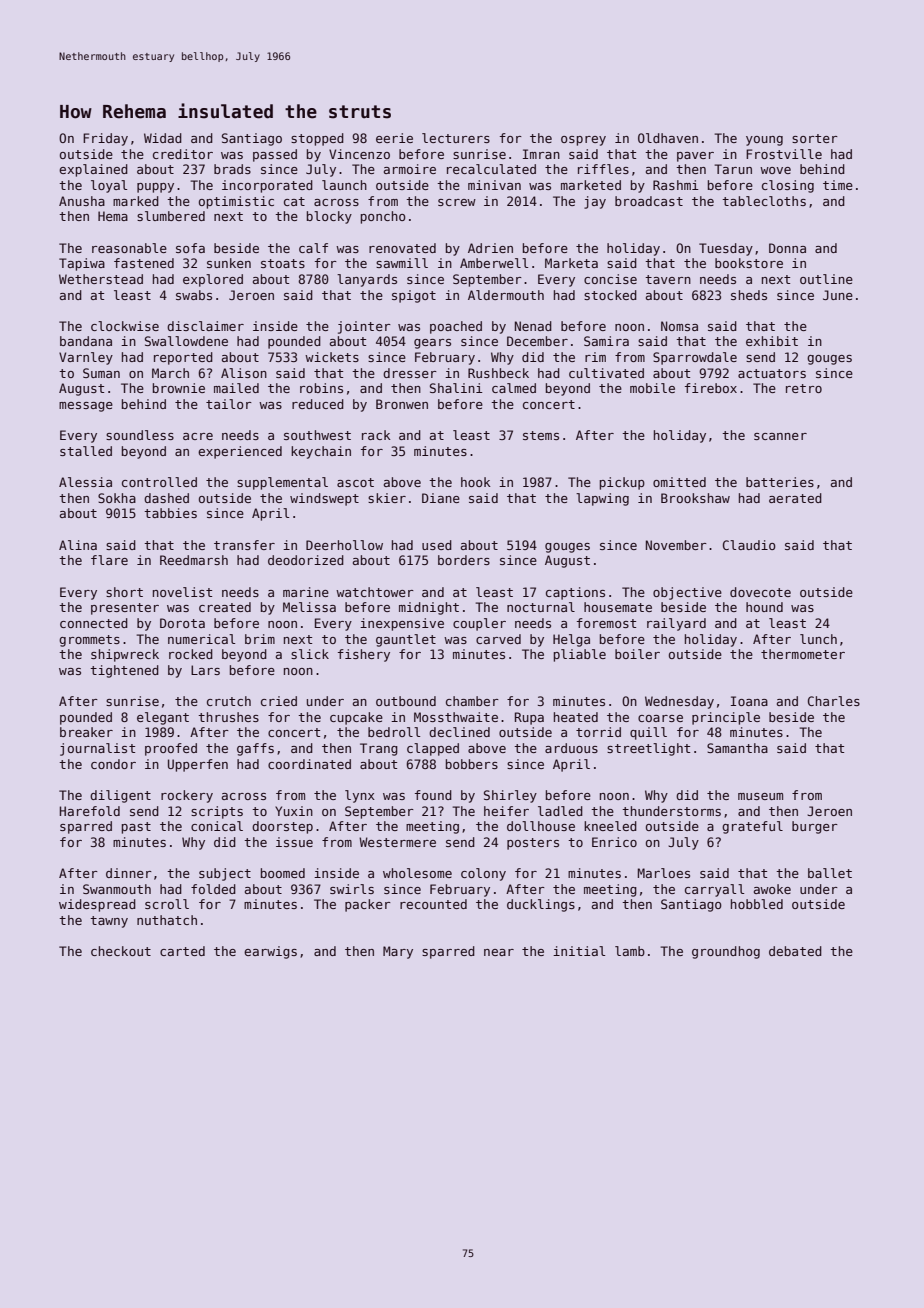  What do you see at coordinates (795, 498) in the screenshot?
I see `aerated` at bounding box center [795, 498].
